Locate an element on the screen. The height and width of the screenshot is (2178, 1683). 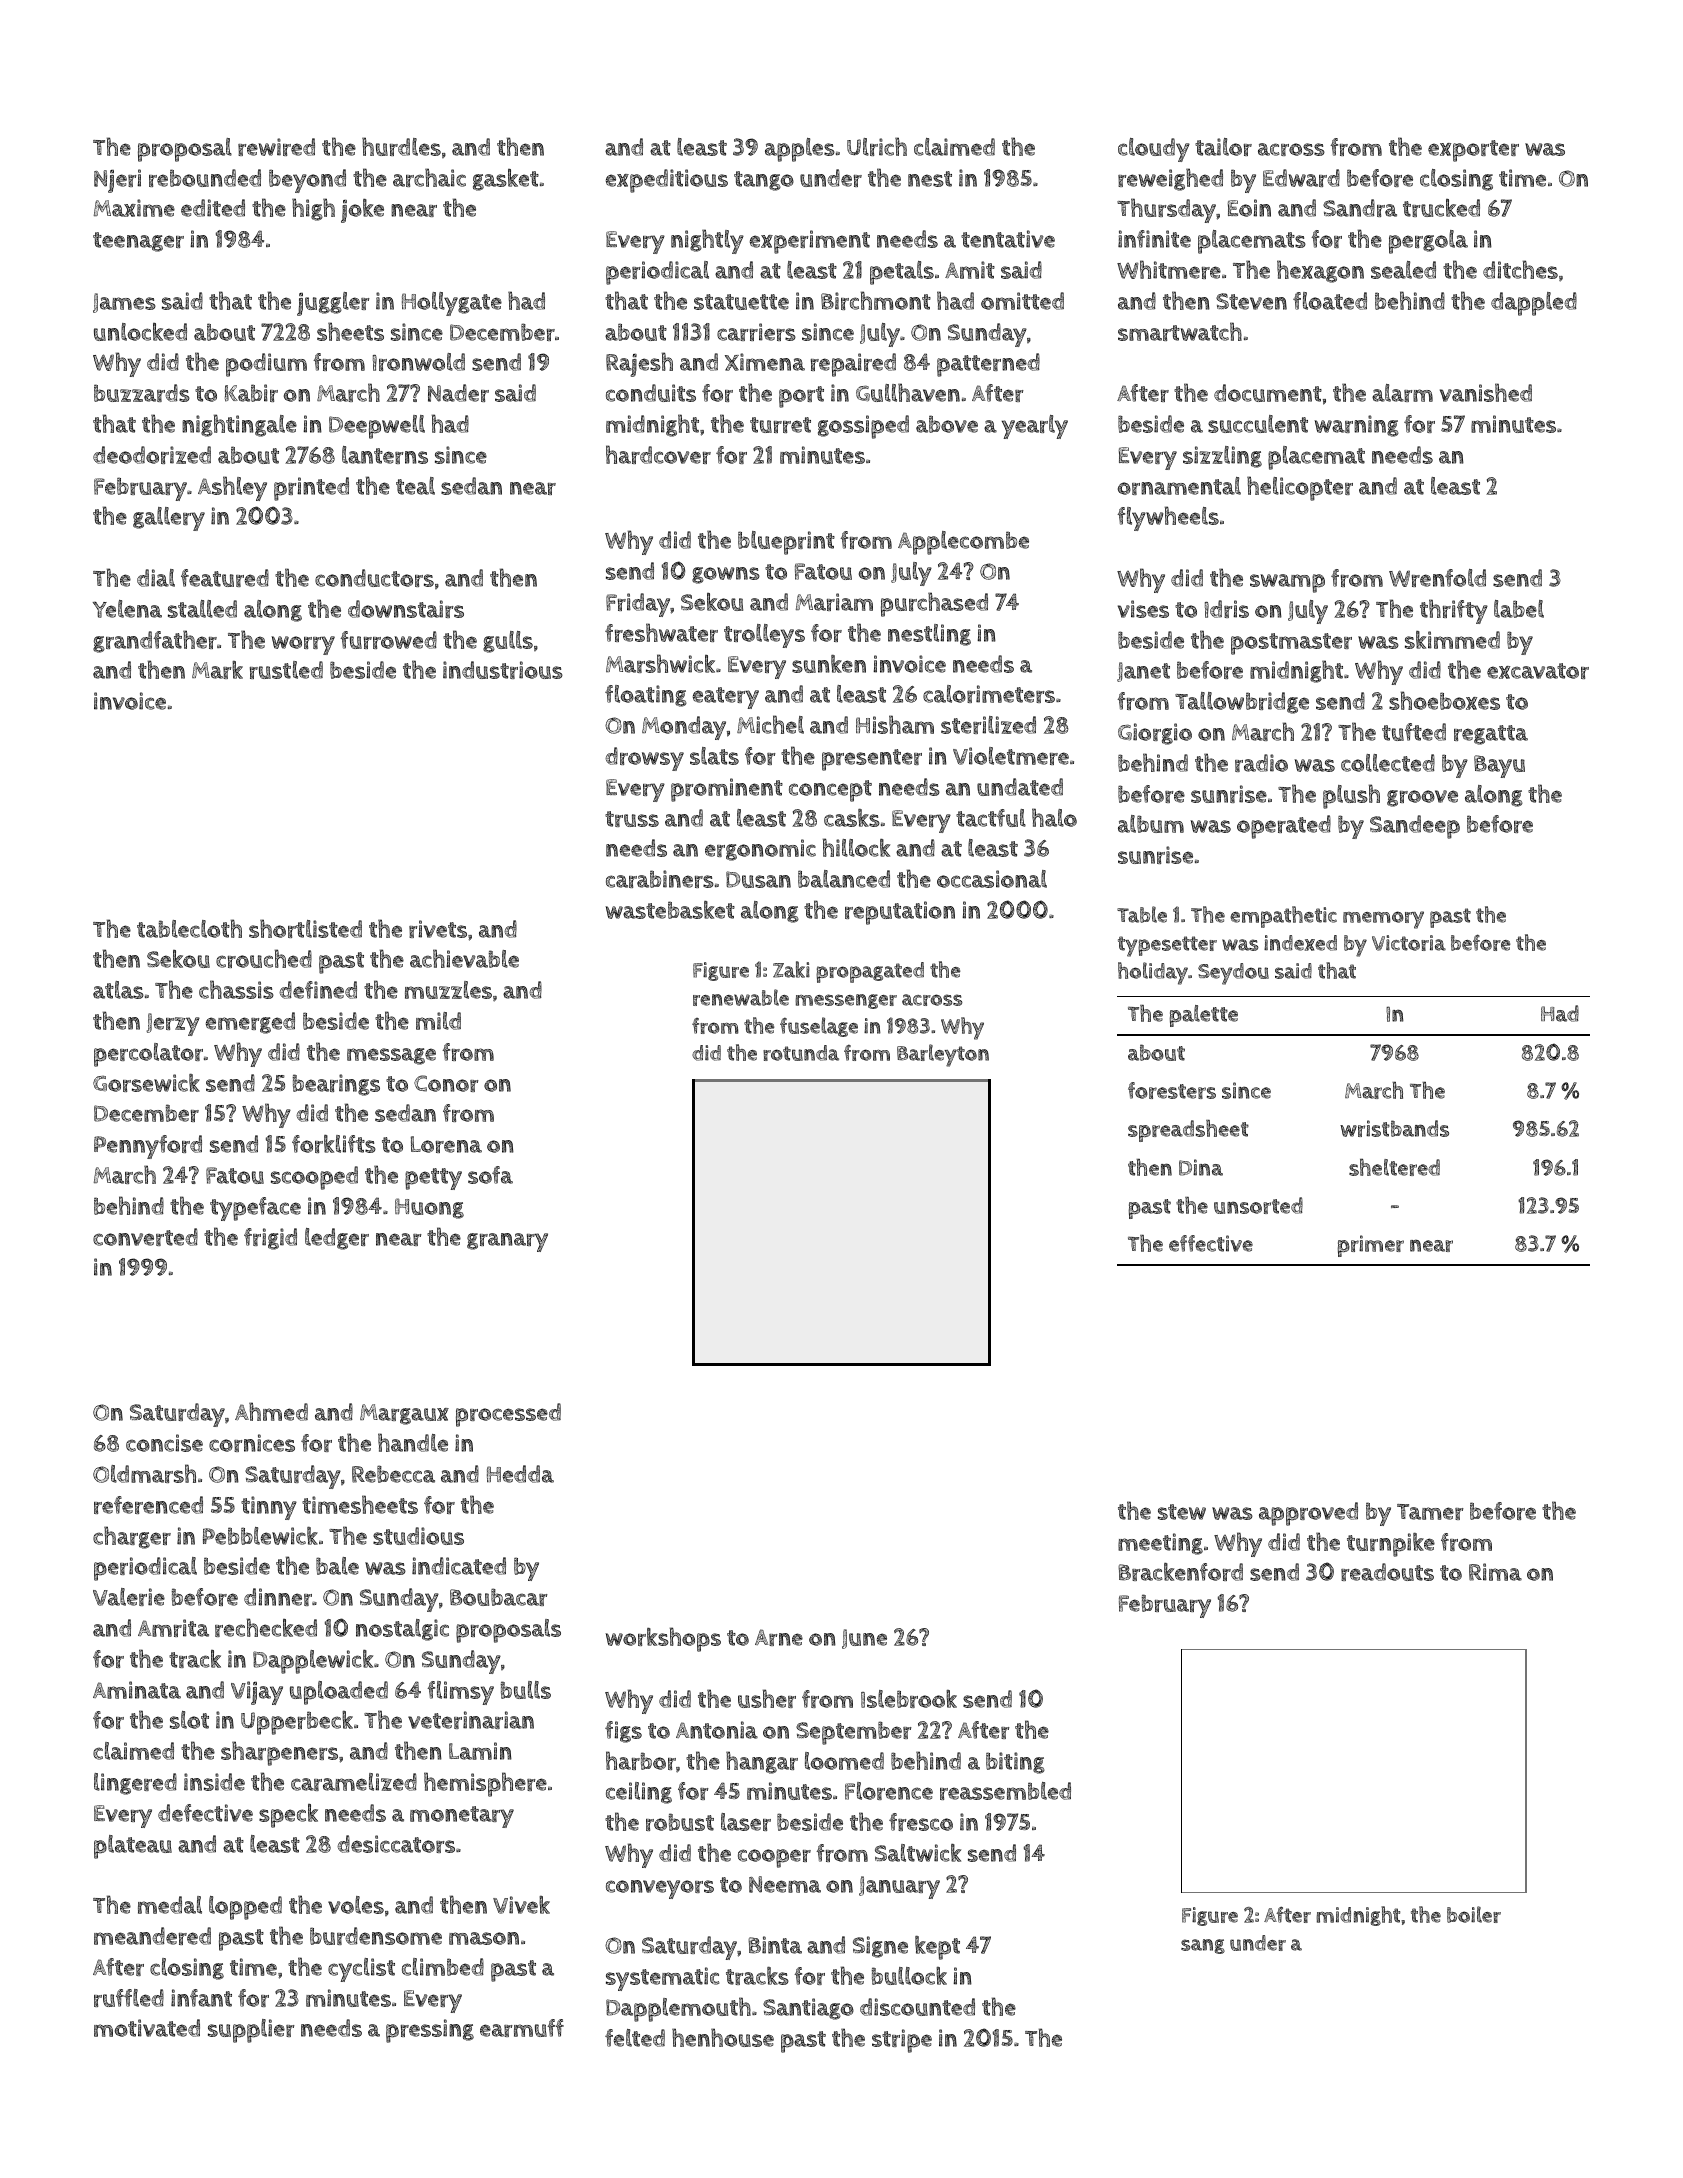
tailor is located at coordinates (1223, 147).
